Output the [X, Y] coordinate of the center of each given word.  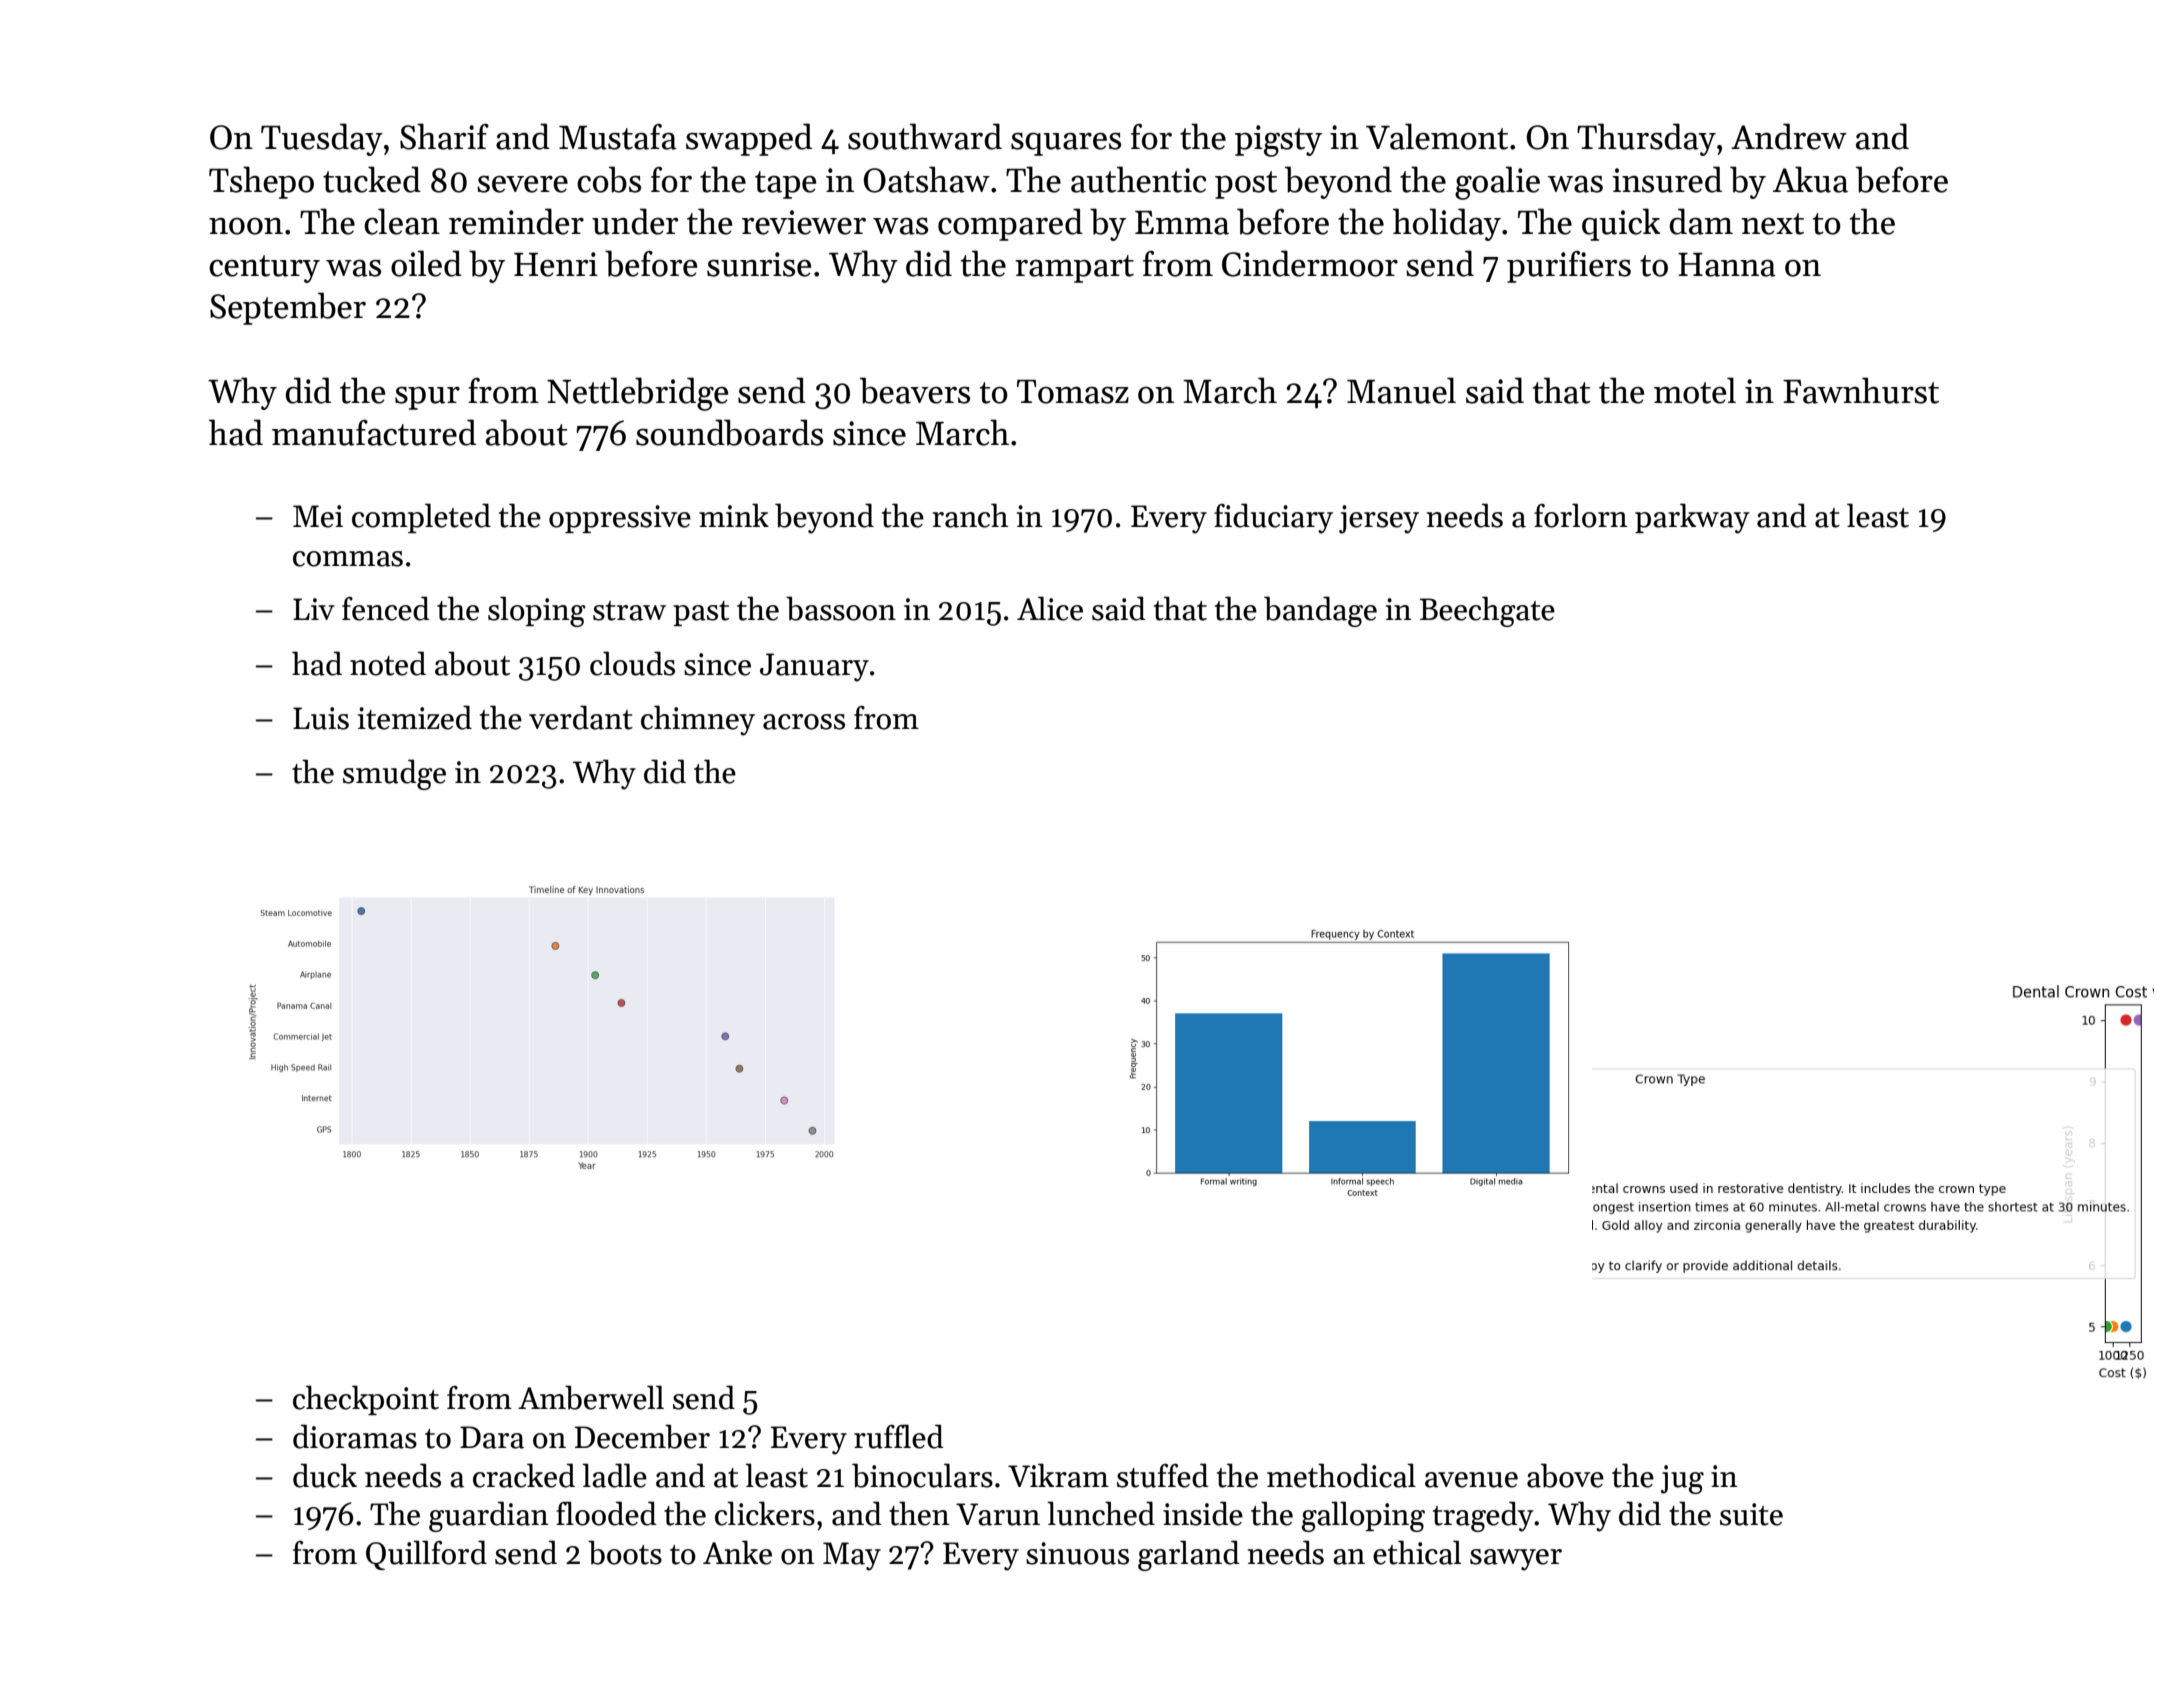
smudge [394, 774]
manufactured [374, 432]
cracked [524, 1475]
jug [1682, 1479]
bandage [1320, 611]
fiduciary [1273, 518]
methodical [1341, 1475]
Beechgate [1487, 611]
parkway [1692, 518]
